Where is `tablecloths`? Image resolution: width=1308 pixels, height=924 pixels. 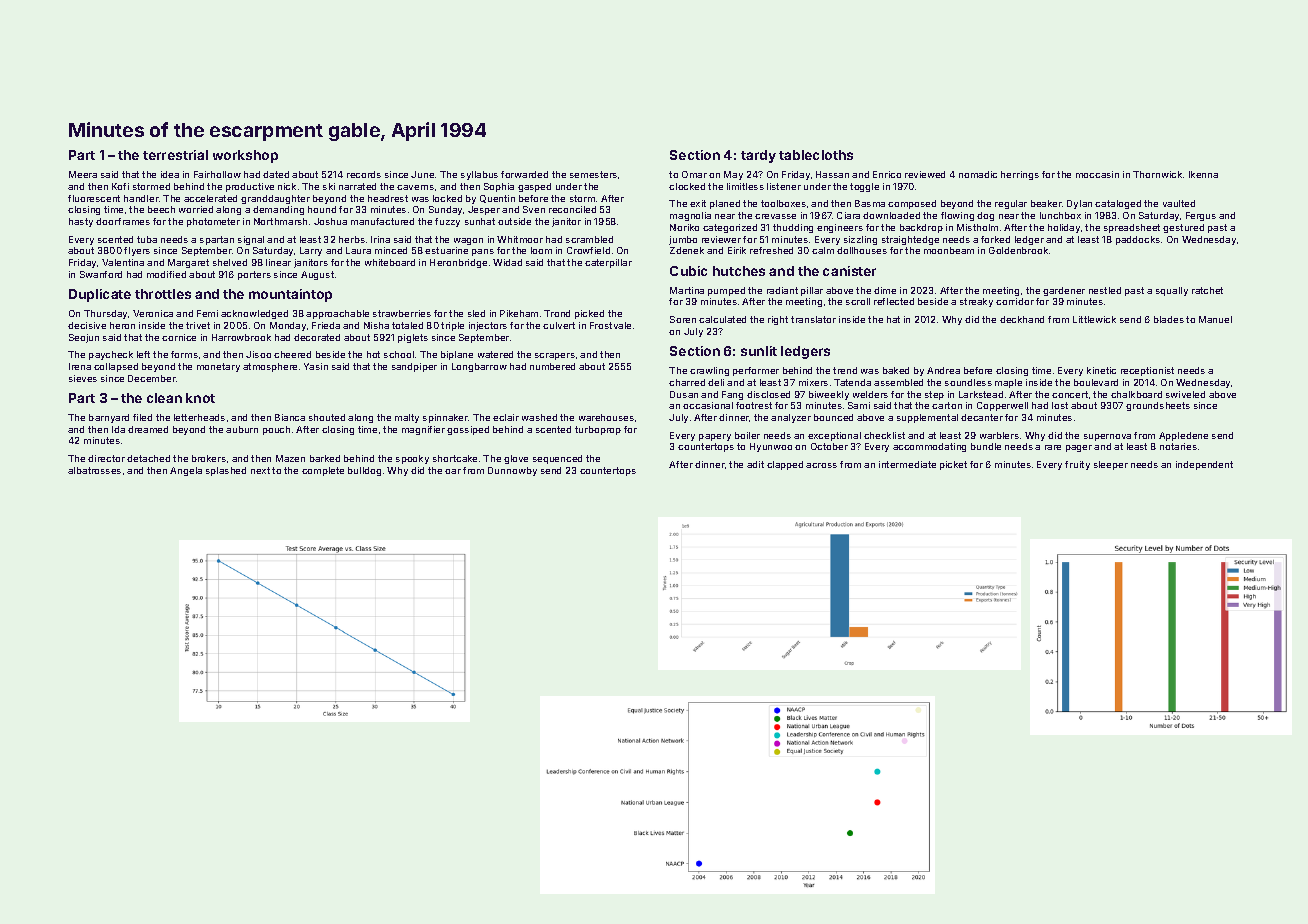
tablecloths is located at coordinates (816, 155).
